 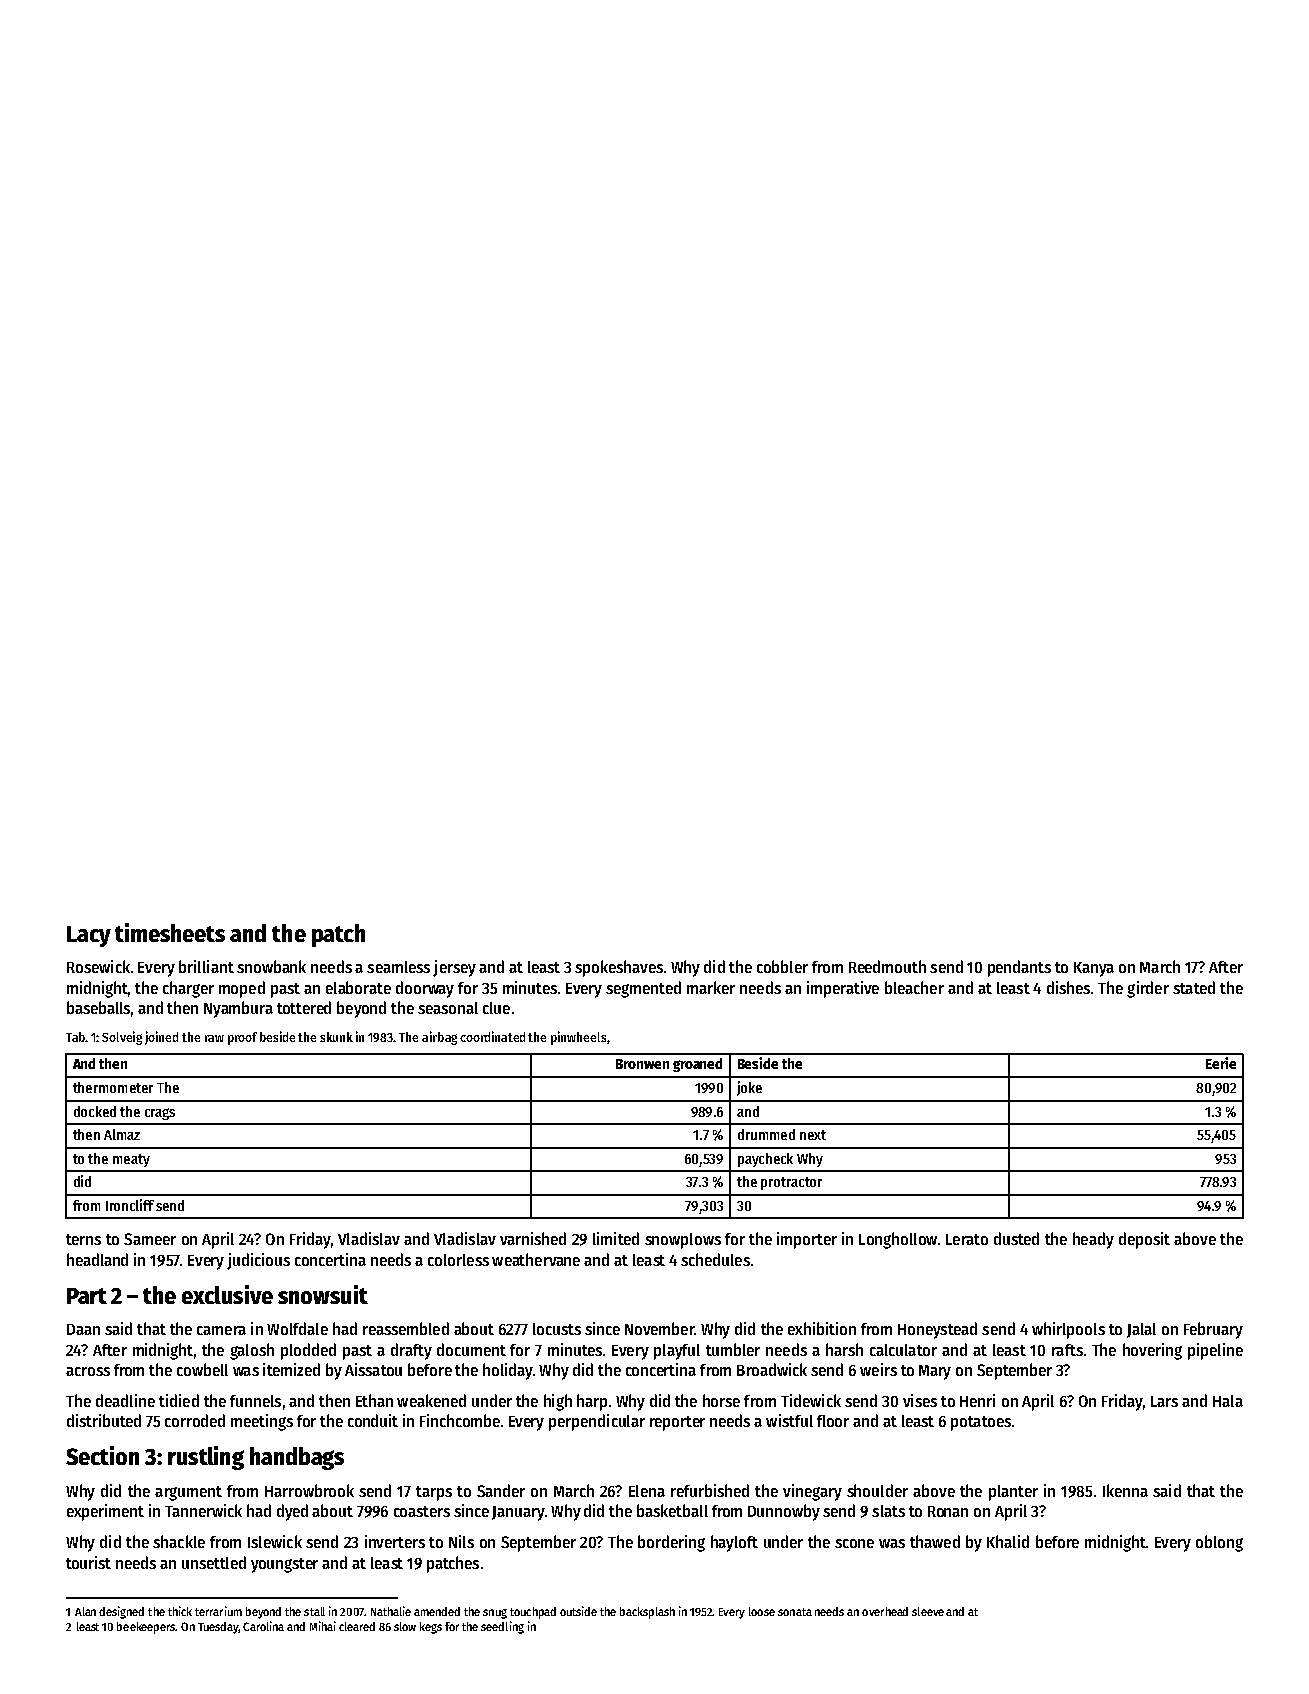 I want to click on shackle, so click(x=179, y=1541).
